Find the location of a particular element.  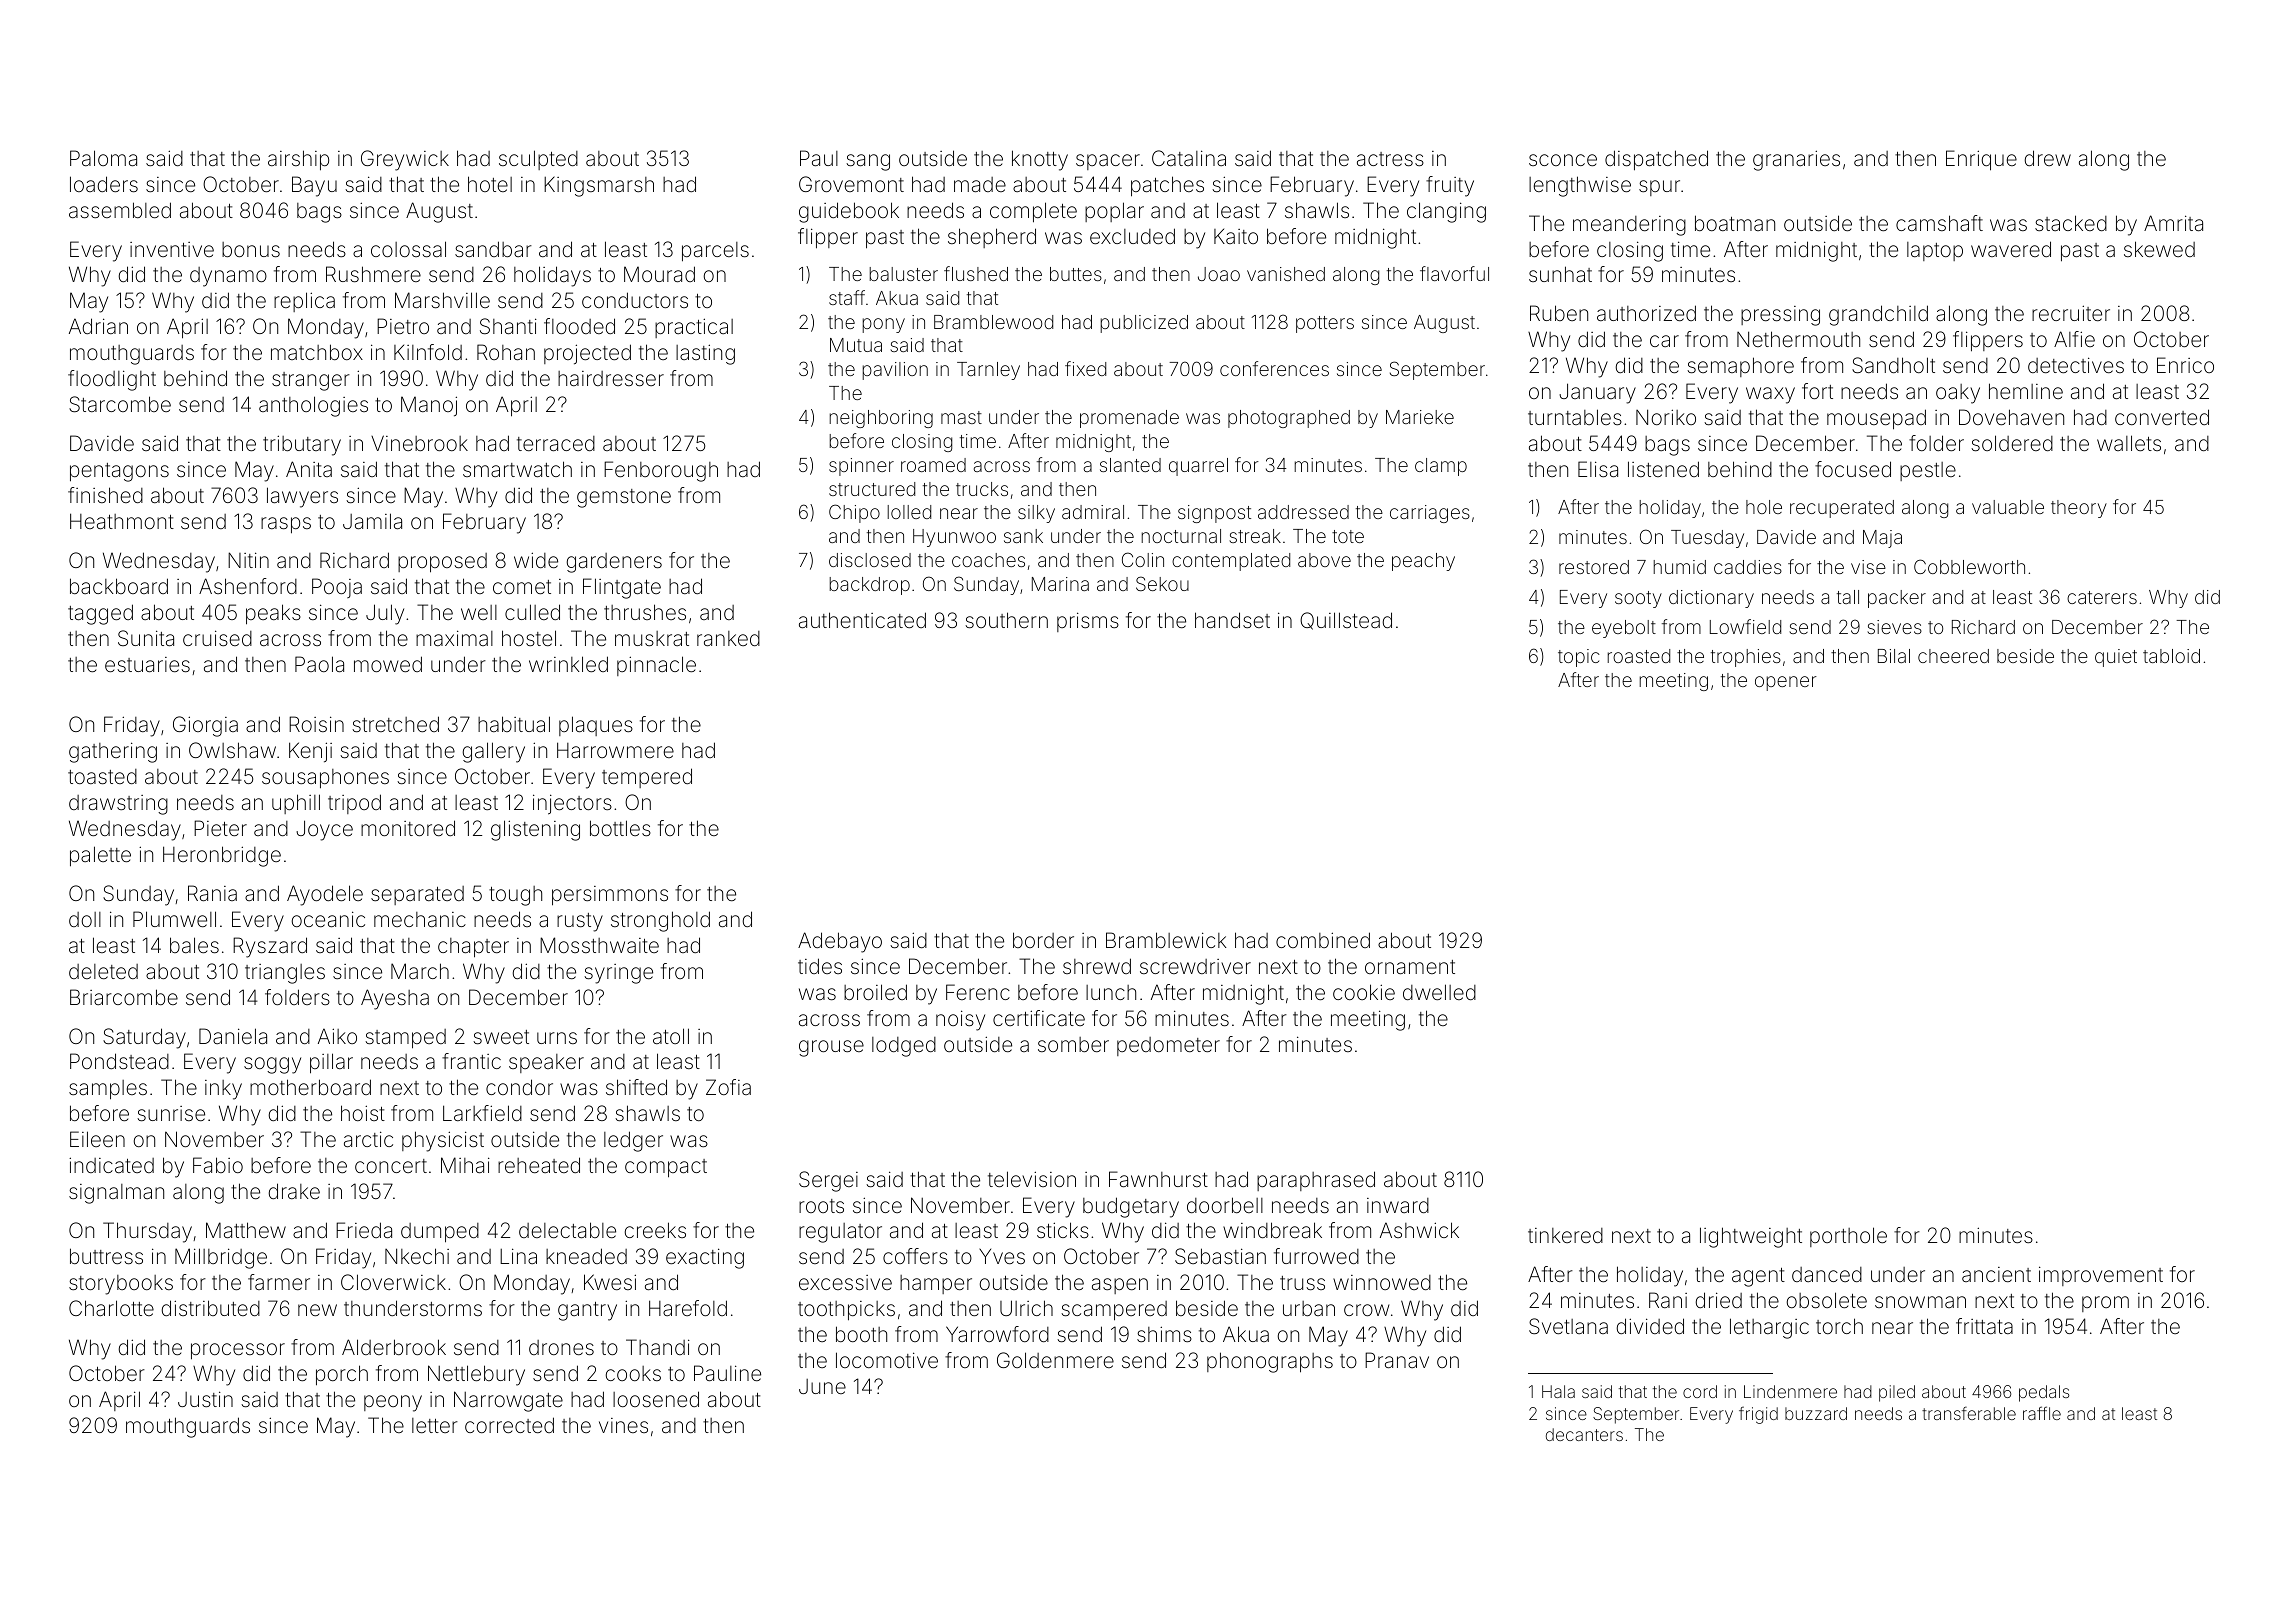

doorbell is located at coordinates (1225, 1205).
